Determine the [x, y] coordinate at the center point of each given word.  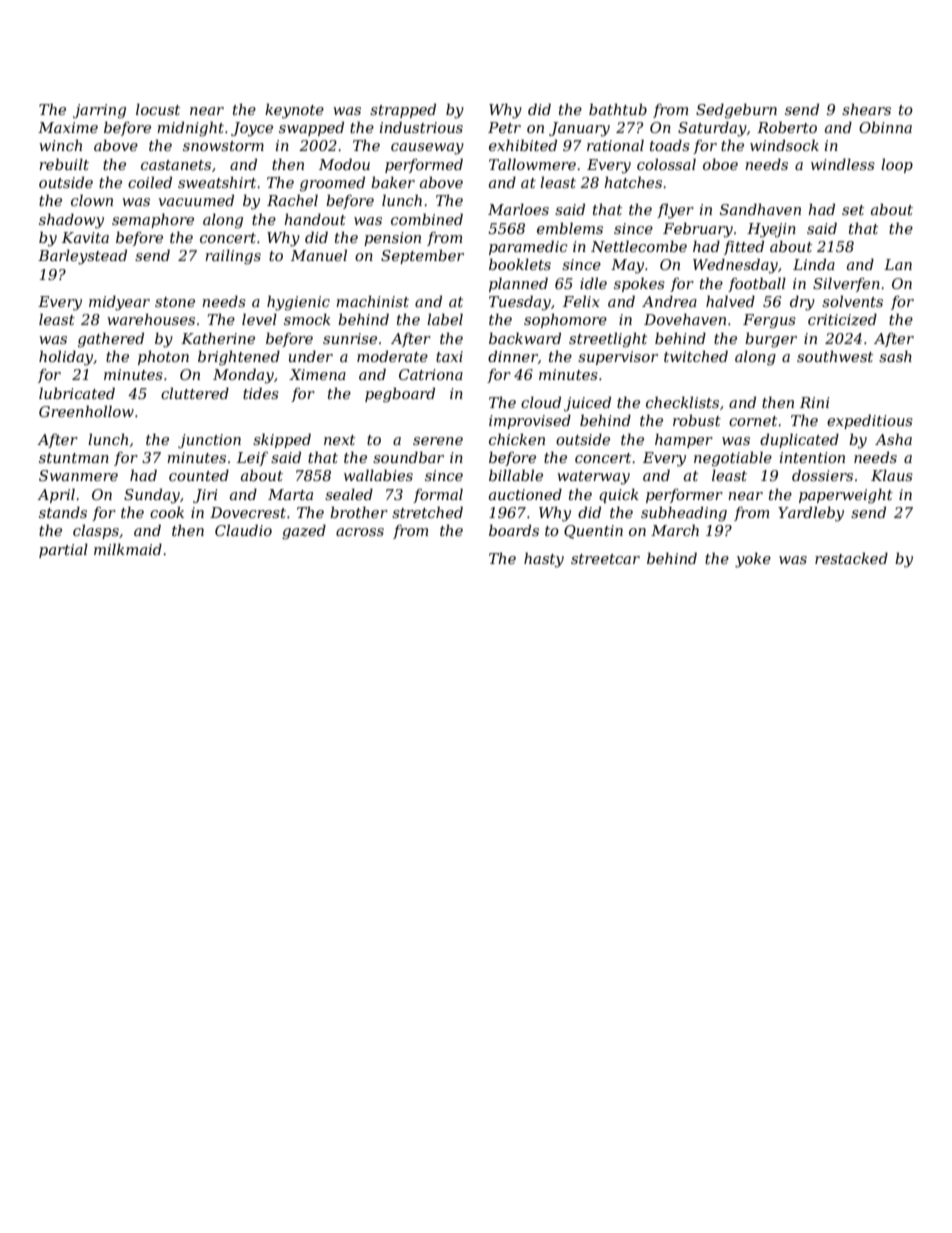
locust [158, 109]
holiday [66, 358]
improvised [530, 421]
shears [866, 109]
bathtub [618, 109]
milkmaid [128, 549]
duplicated [799, 440]
